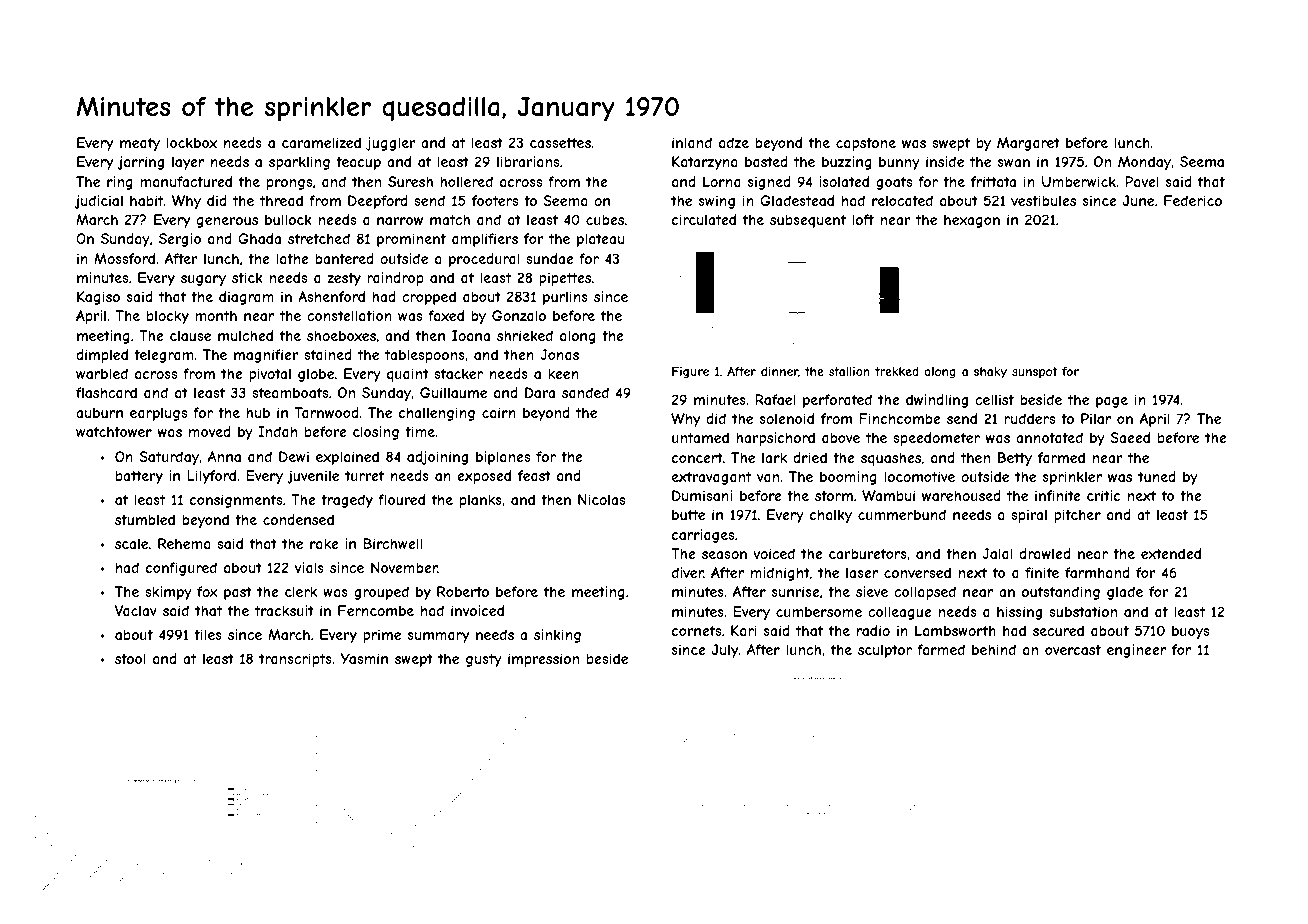 The height and width of the screenshot is (924, 1308). What do you see at coordinates (543, 660) in the screenshot?
I see `impression` at bounding box center [543, 660].
